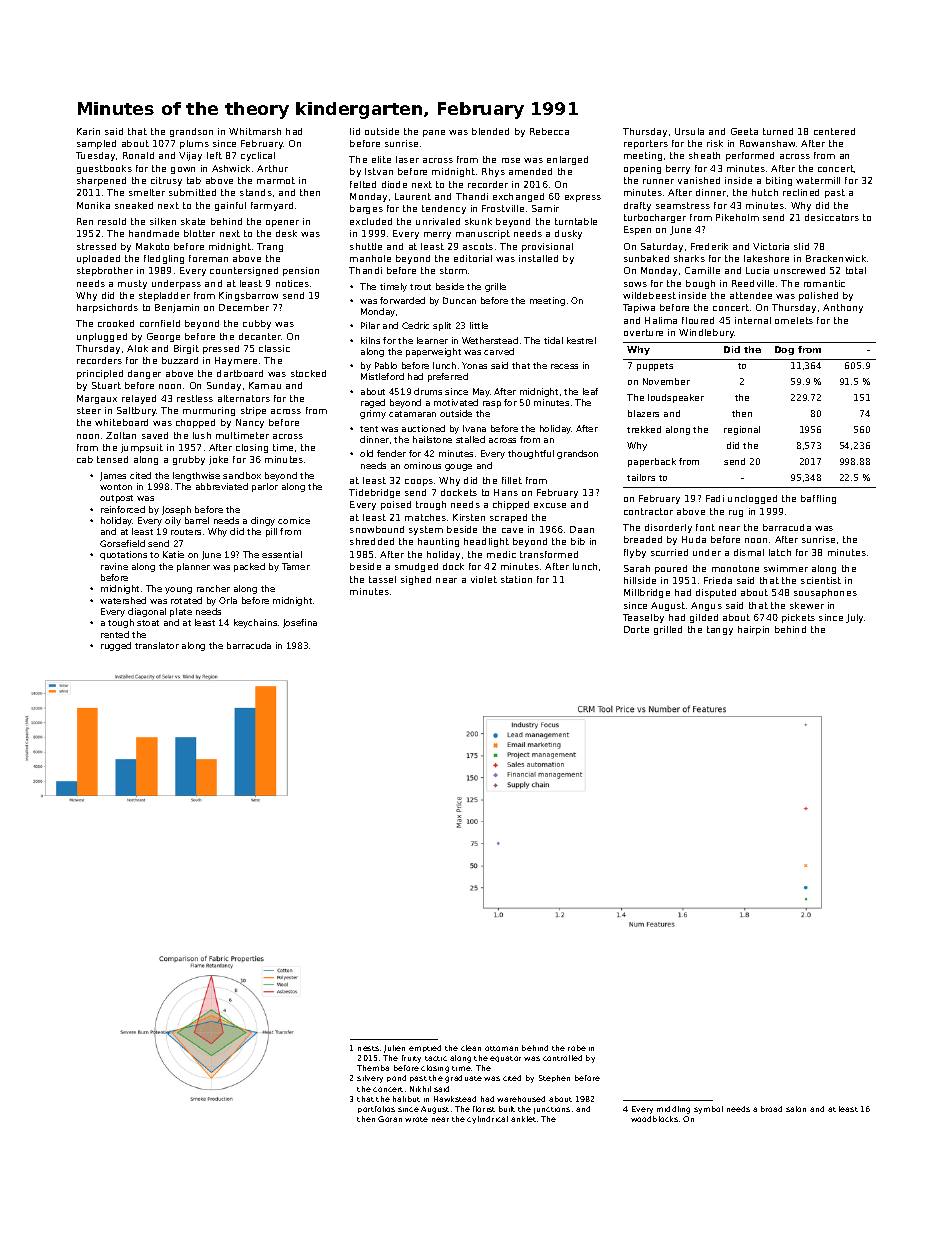  Describe the element at coordinates (798, 618) in the document. I see `pickets` at that location.
